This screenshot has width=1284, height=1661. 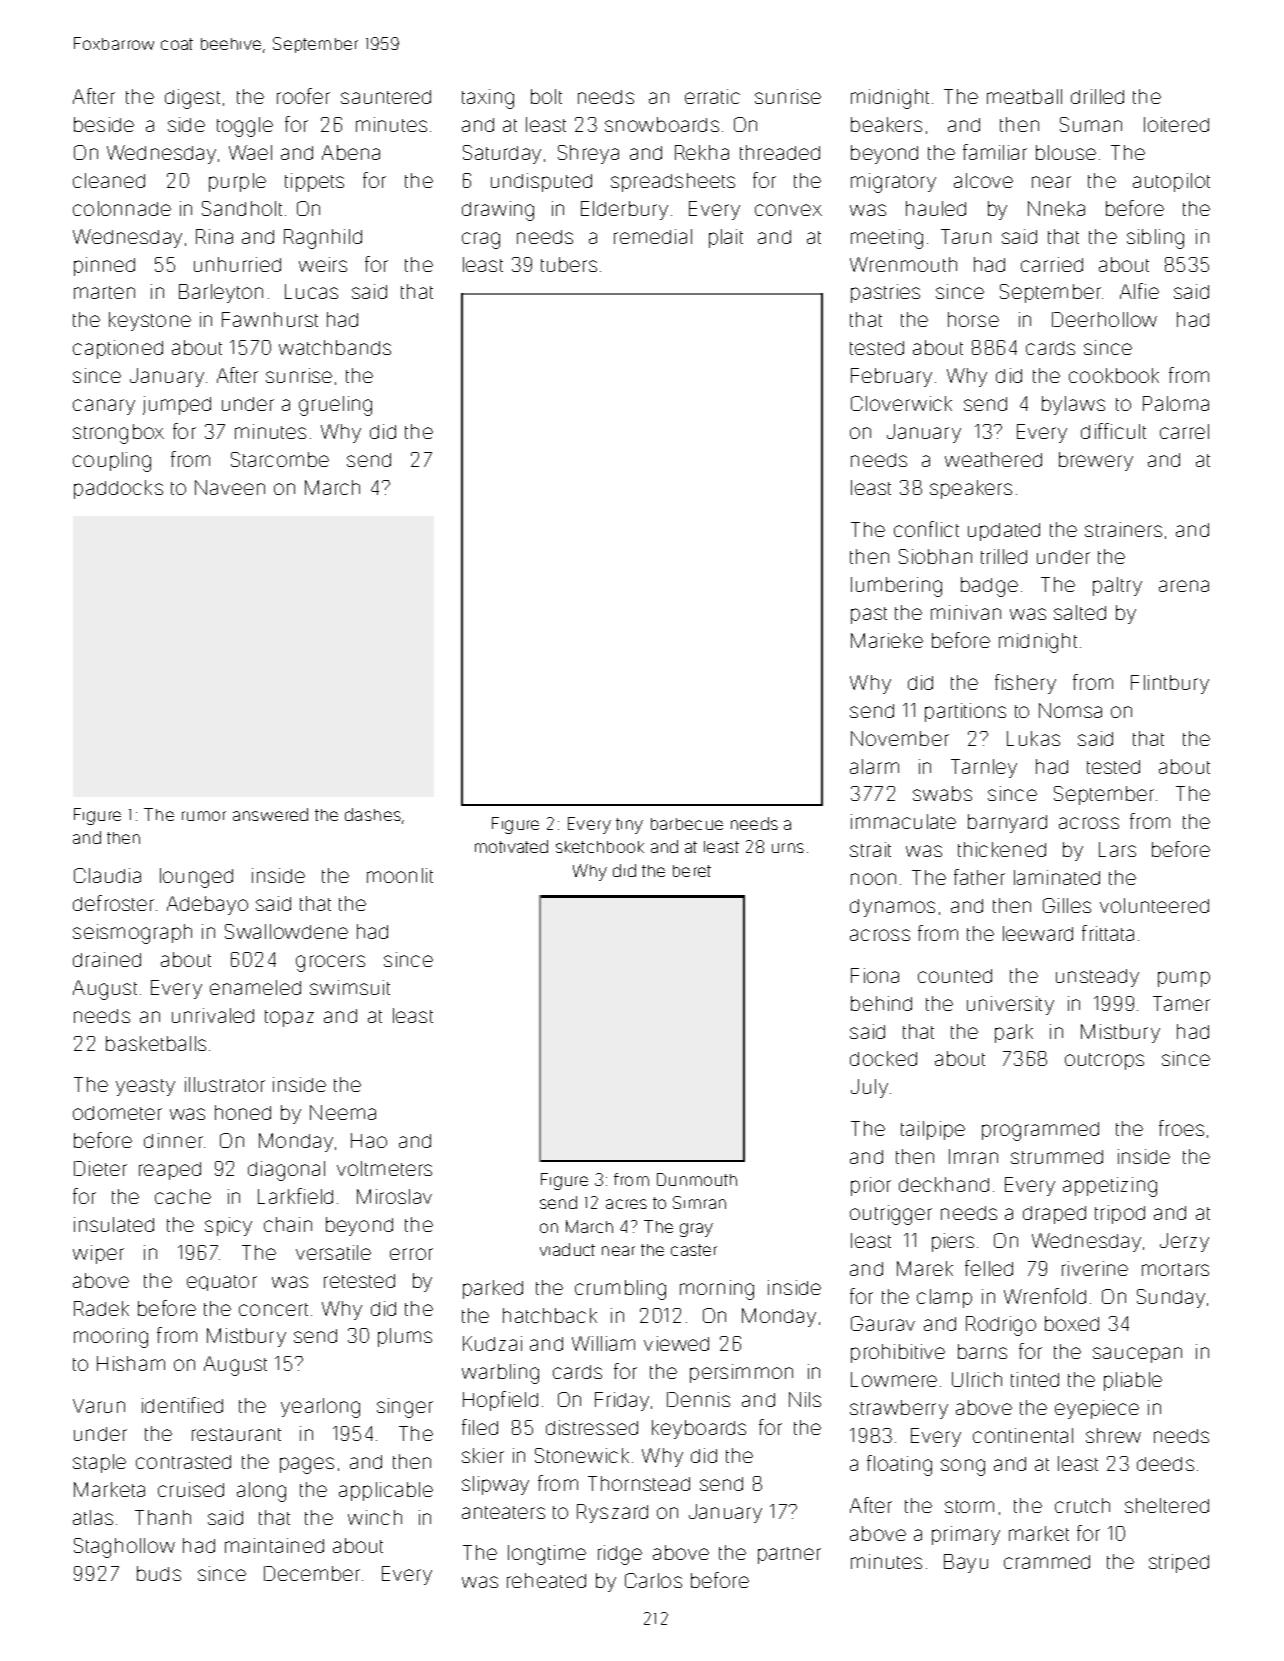 I want to click on taxing, so click(x=488, y=99).
